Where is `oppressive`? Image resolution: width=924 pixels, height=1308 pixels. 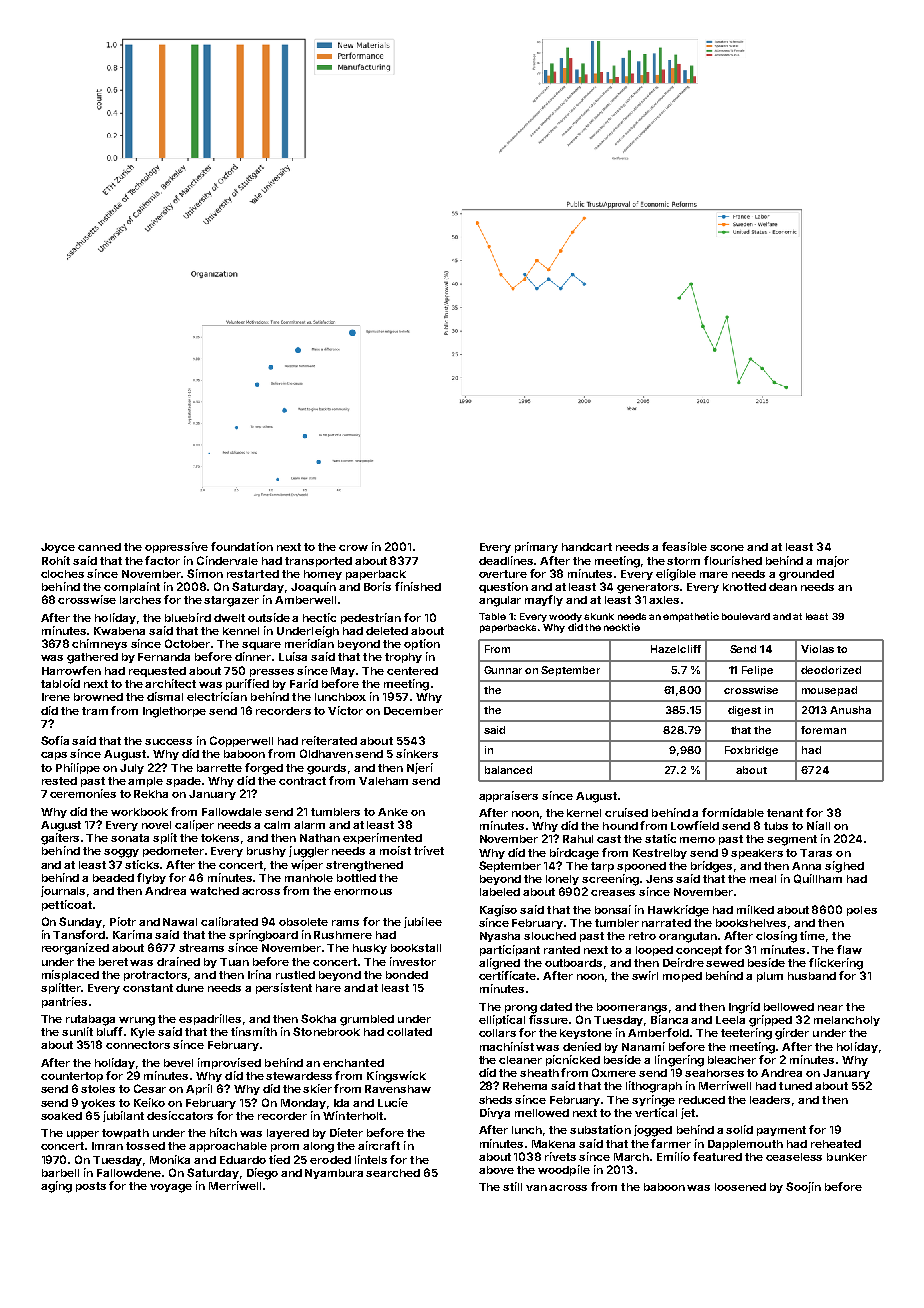
oppressive is located at coordinates (176, 547).
